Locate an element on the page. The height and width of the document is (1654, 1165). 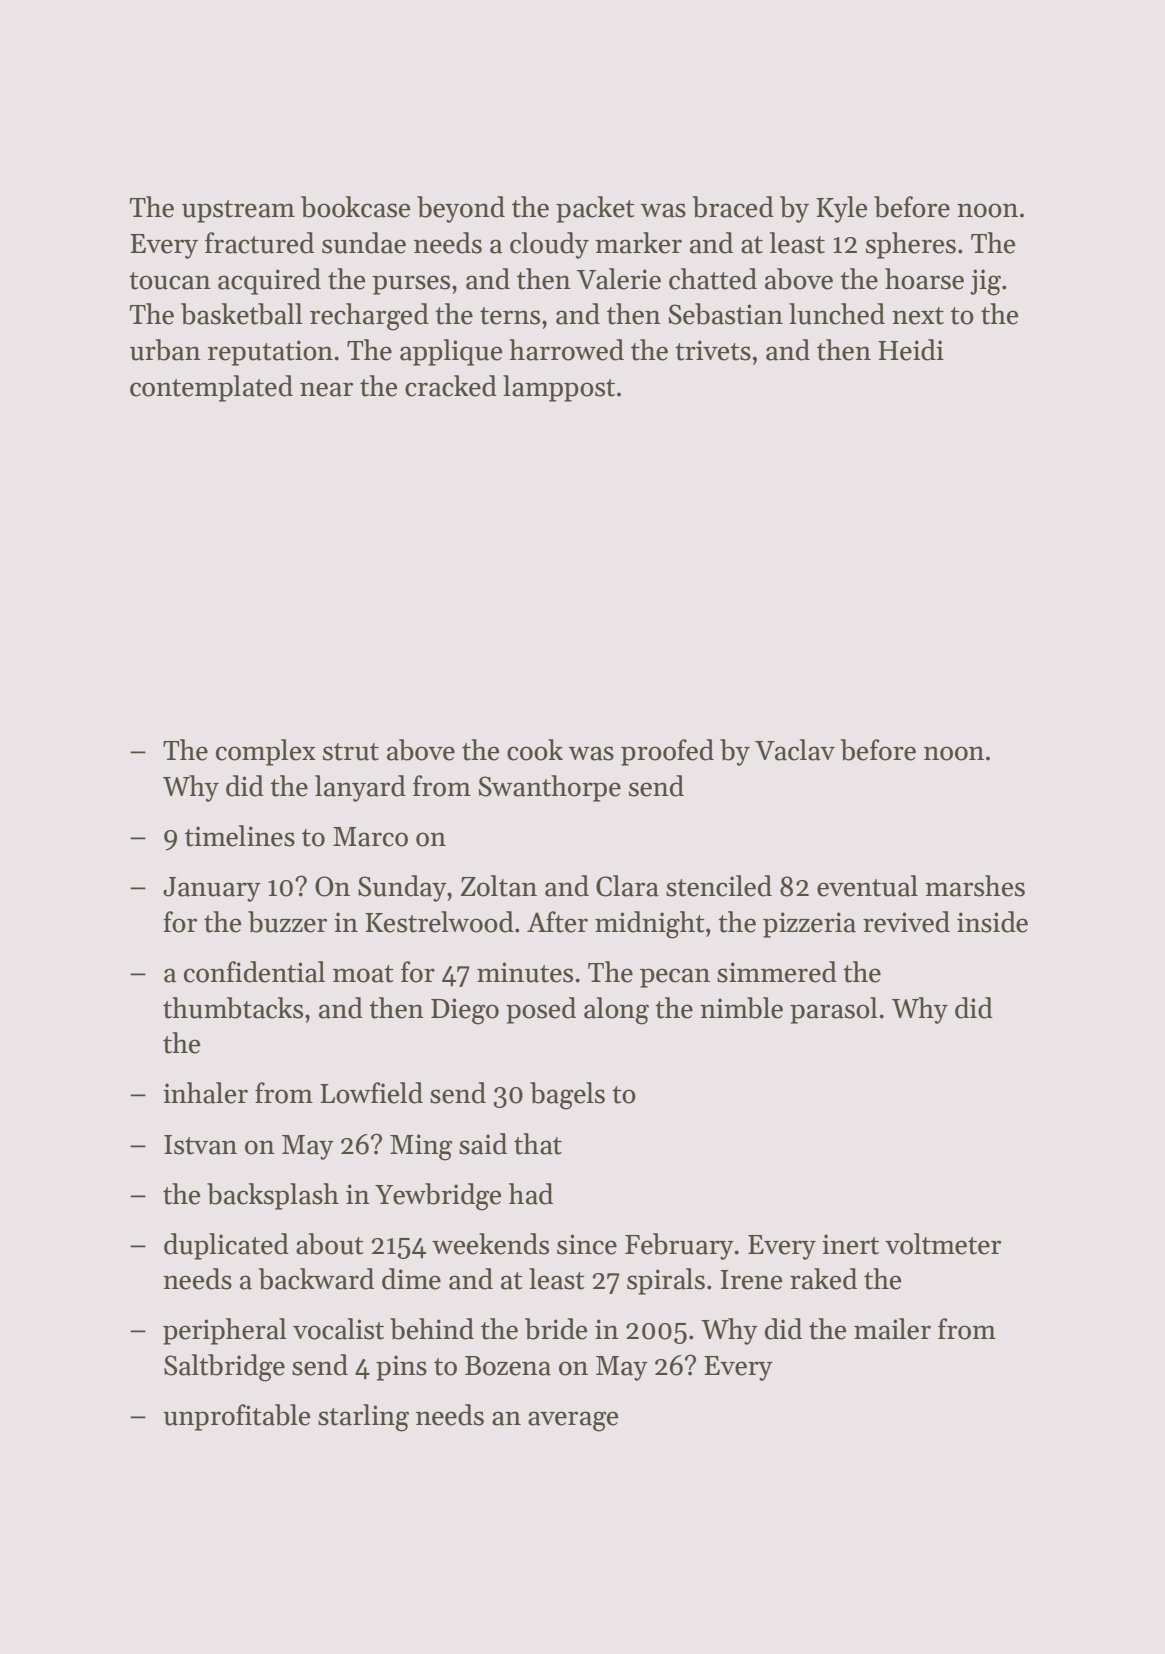
duplicated is located at coordinates (226, 1246).
